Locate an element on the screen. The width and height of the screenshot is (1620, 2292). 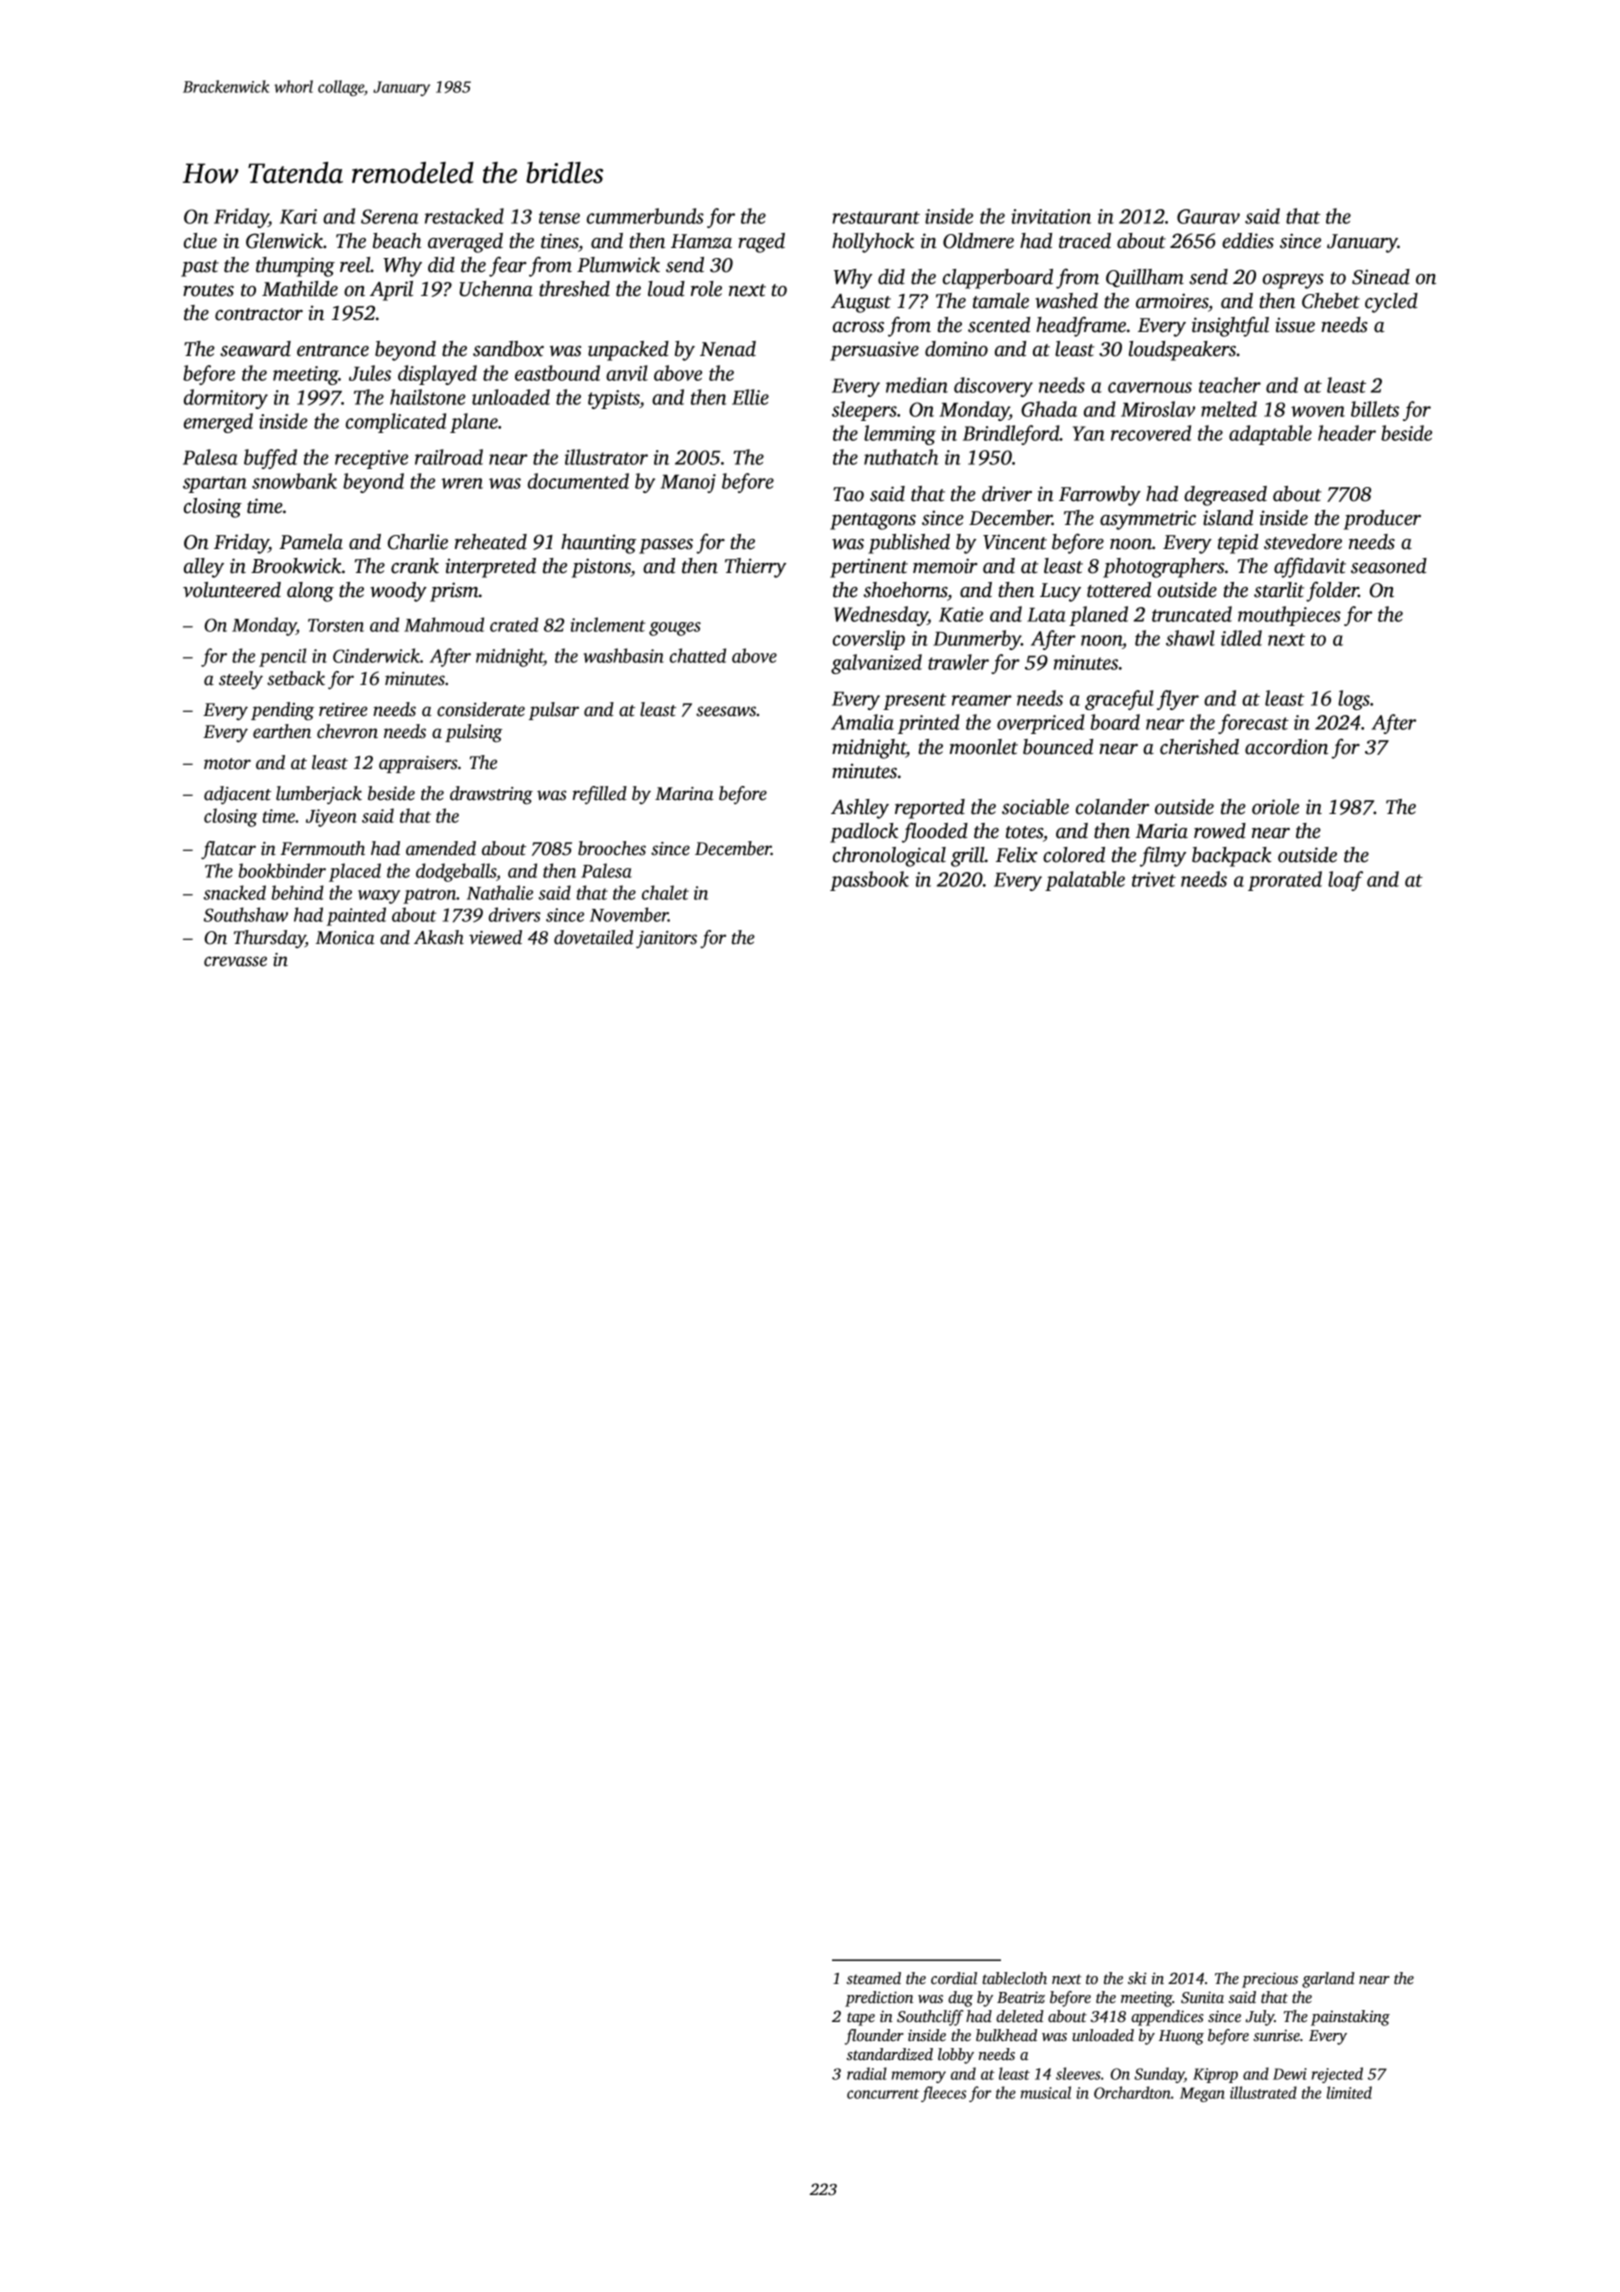
crevasse is located at coordinates (235, 961).
